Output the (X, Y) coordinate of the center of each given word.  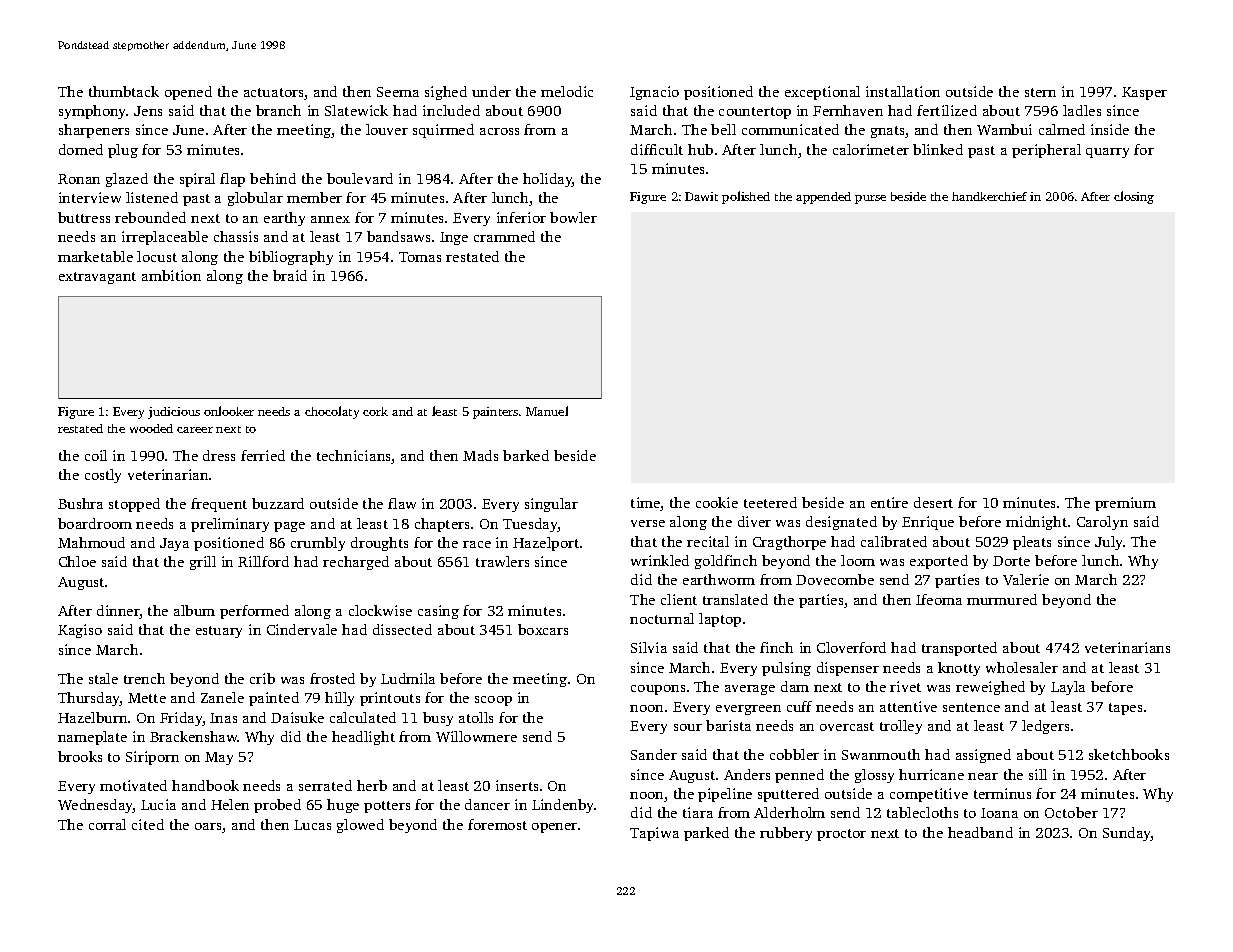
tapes (1125, 709)
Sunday (1127, 834)
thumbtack (124, 91)
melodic (567, 91)
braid (290, 275)
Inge (454, 238)
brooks (80, 756)
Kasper (1144, 93)
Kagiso (80, 631)
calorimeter (871, 149)
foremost (497, 824)
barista (728, 725)
